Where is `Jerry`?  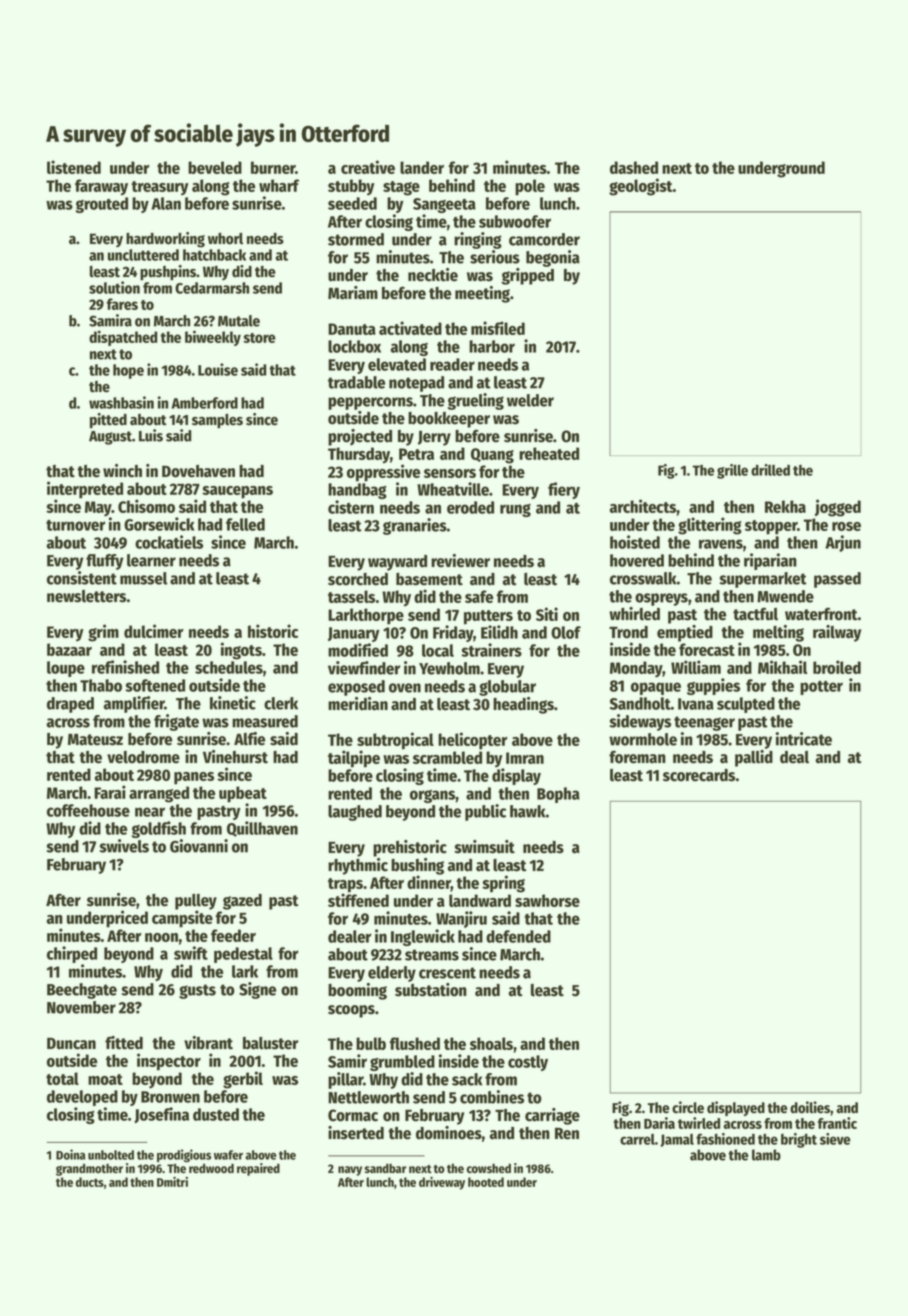
Jerry is located at coordinates (434, 438).
